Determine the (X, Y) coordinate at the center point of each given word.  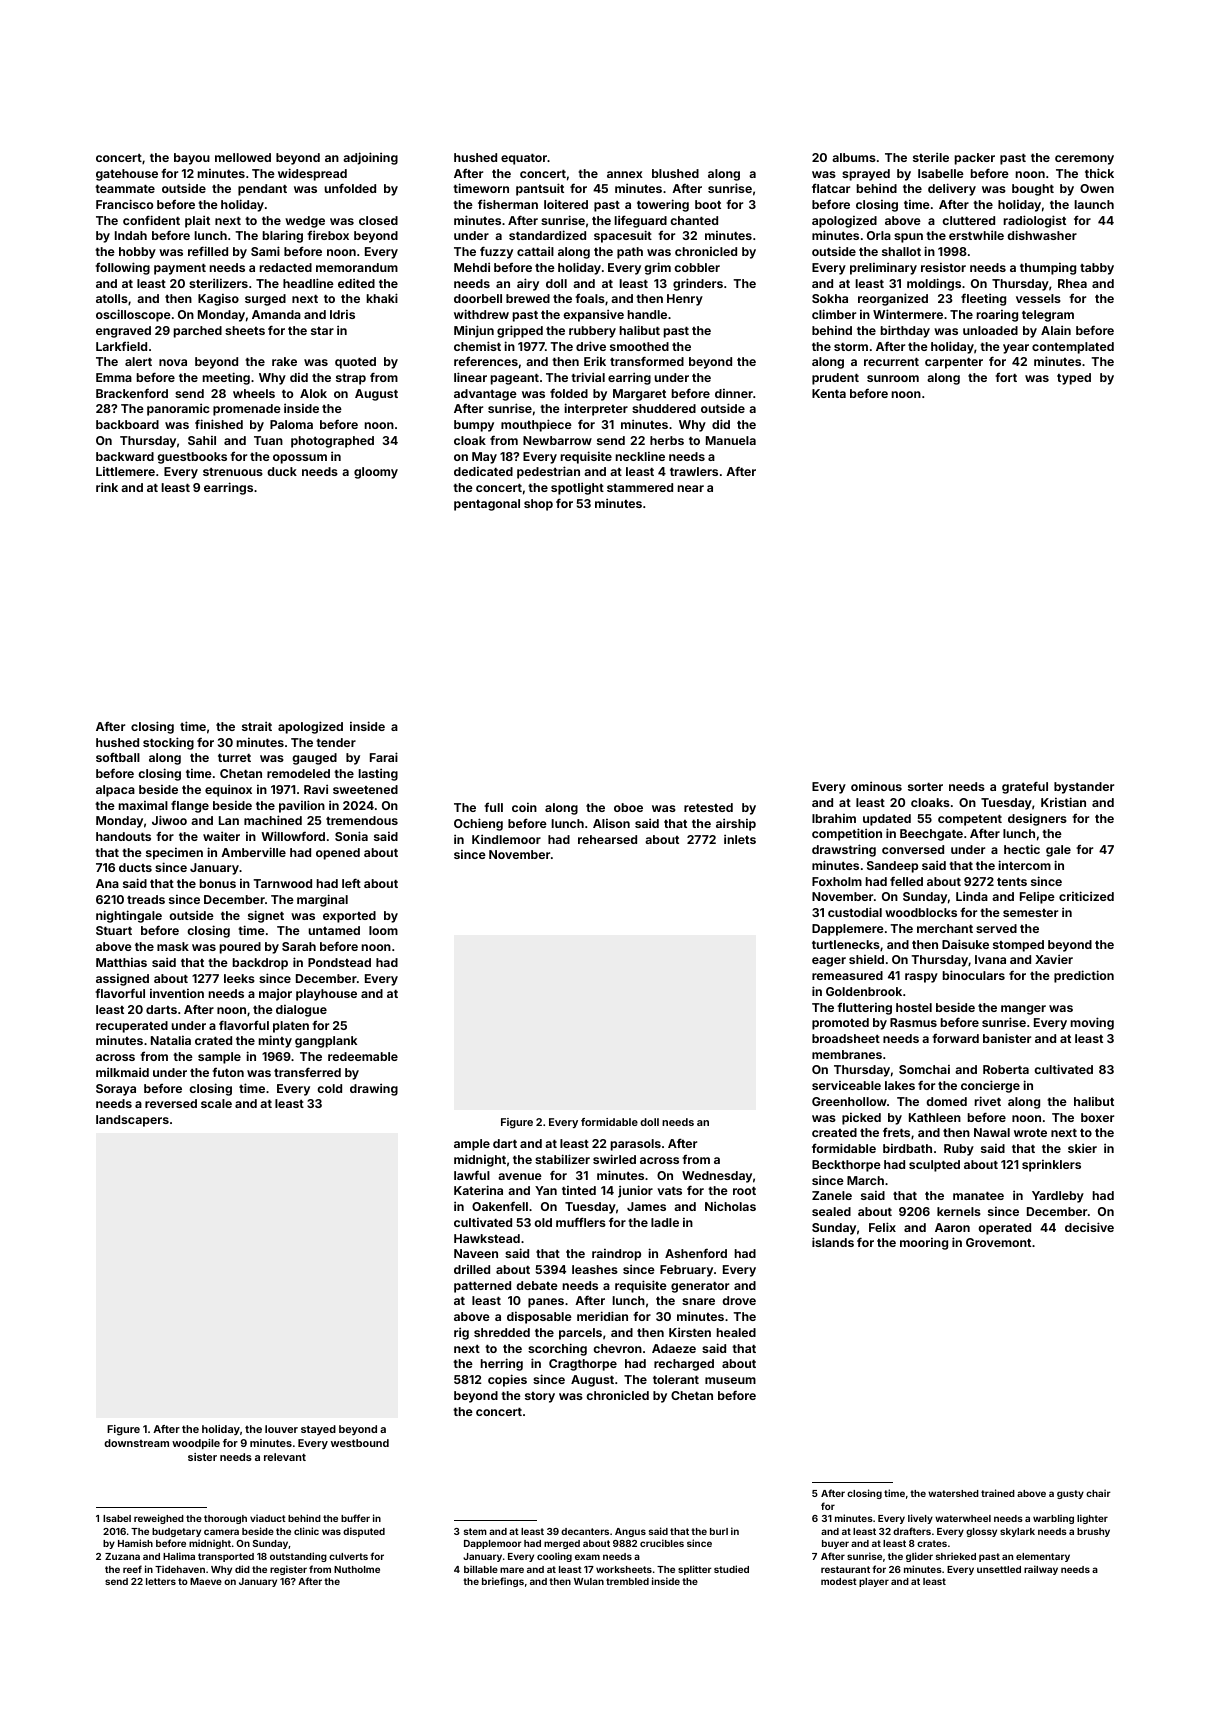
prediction (1084, 976)
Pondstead (339, 962)
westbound (360, 1443)
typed (1074, 379)
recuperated (132, 1027)
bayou (192, 159)
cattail (535, 251)
